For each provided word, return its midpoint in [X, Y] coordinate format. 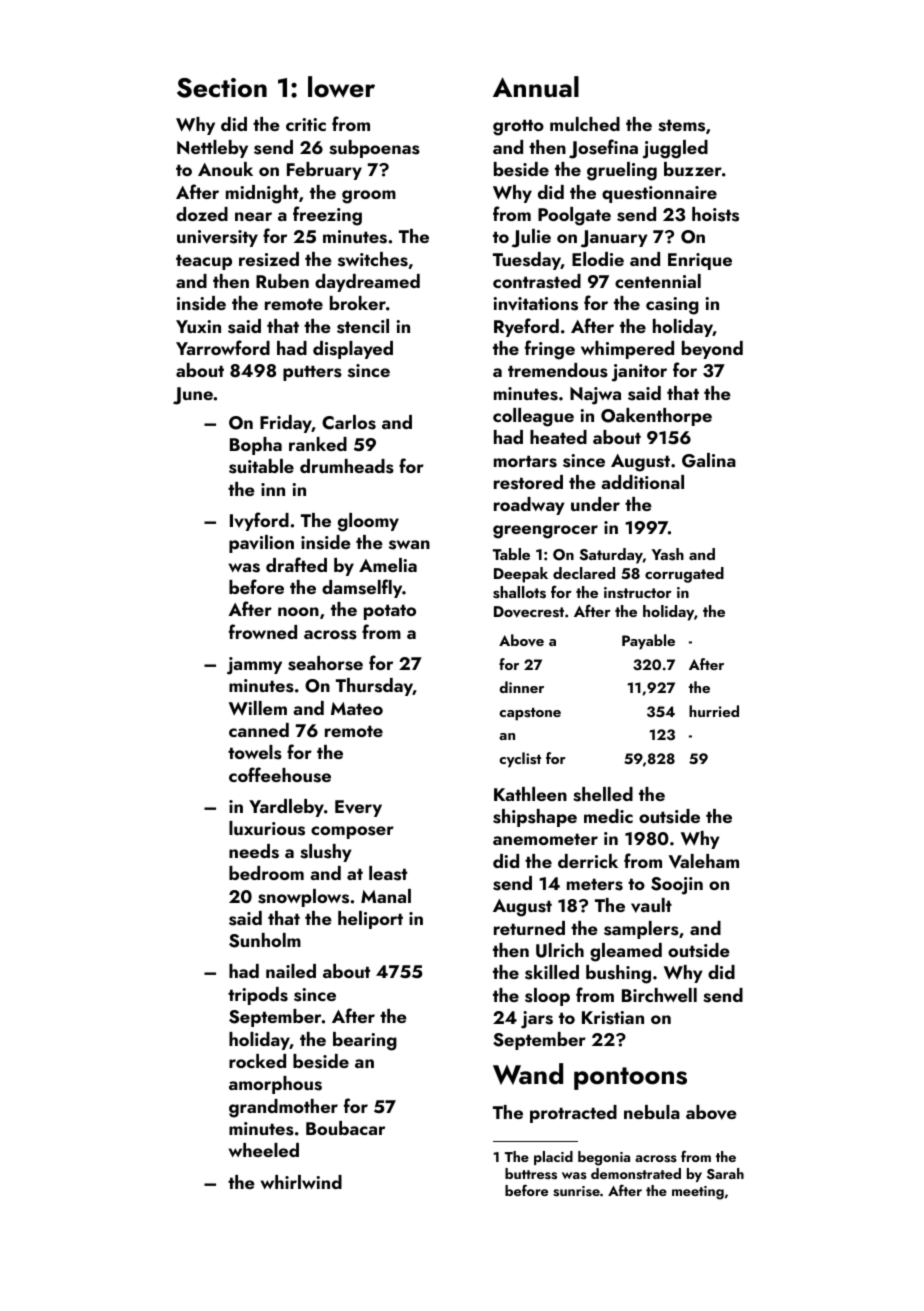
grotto [518, 127]
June [193, 396]
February [324, 171]
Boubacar [345, 1128]
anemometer [545, 839]
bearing [365, 1041]
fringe [550, 350]
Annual [536, 87]
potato [390, 612]
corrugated [684, 575]
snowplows [303, 898]
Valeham [704, 861]
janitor [639, 373]
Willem [258, 708]
